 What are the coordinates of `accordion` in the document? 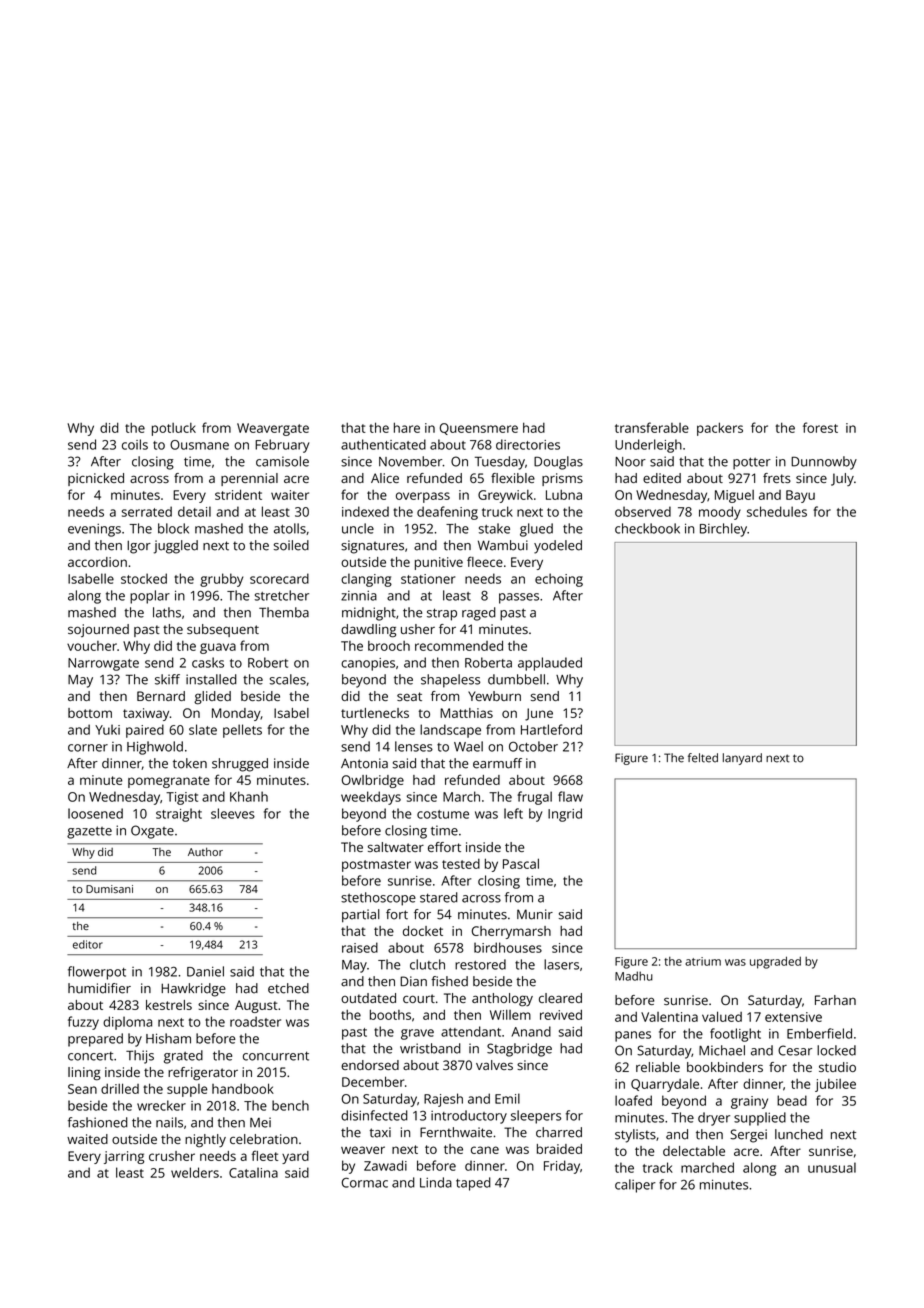 It's located at (97, 562).
